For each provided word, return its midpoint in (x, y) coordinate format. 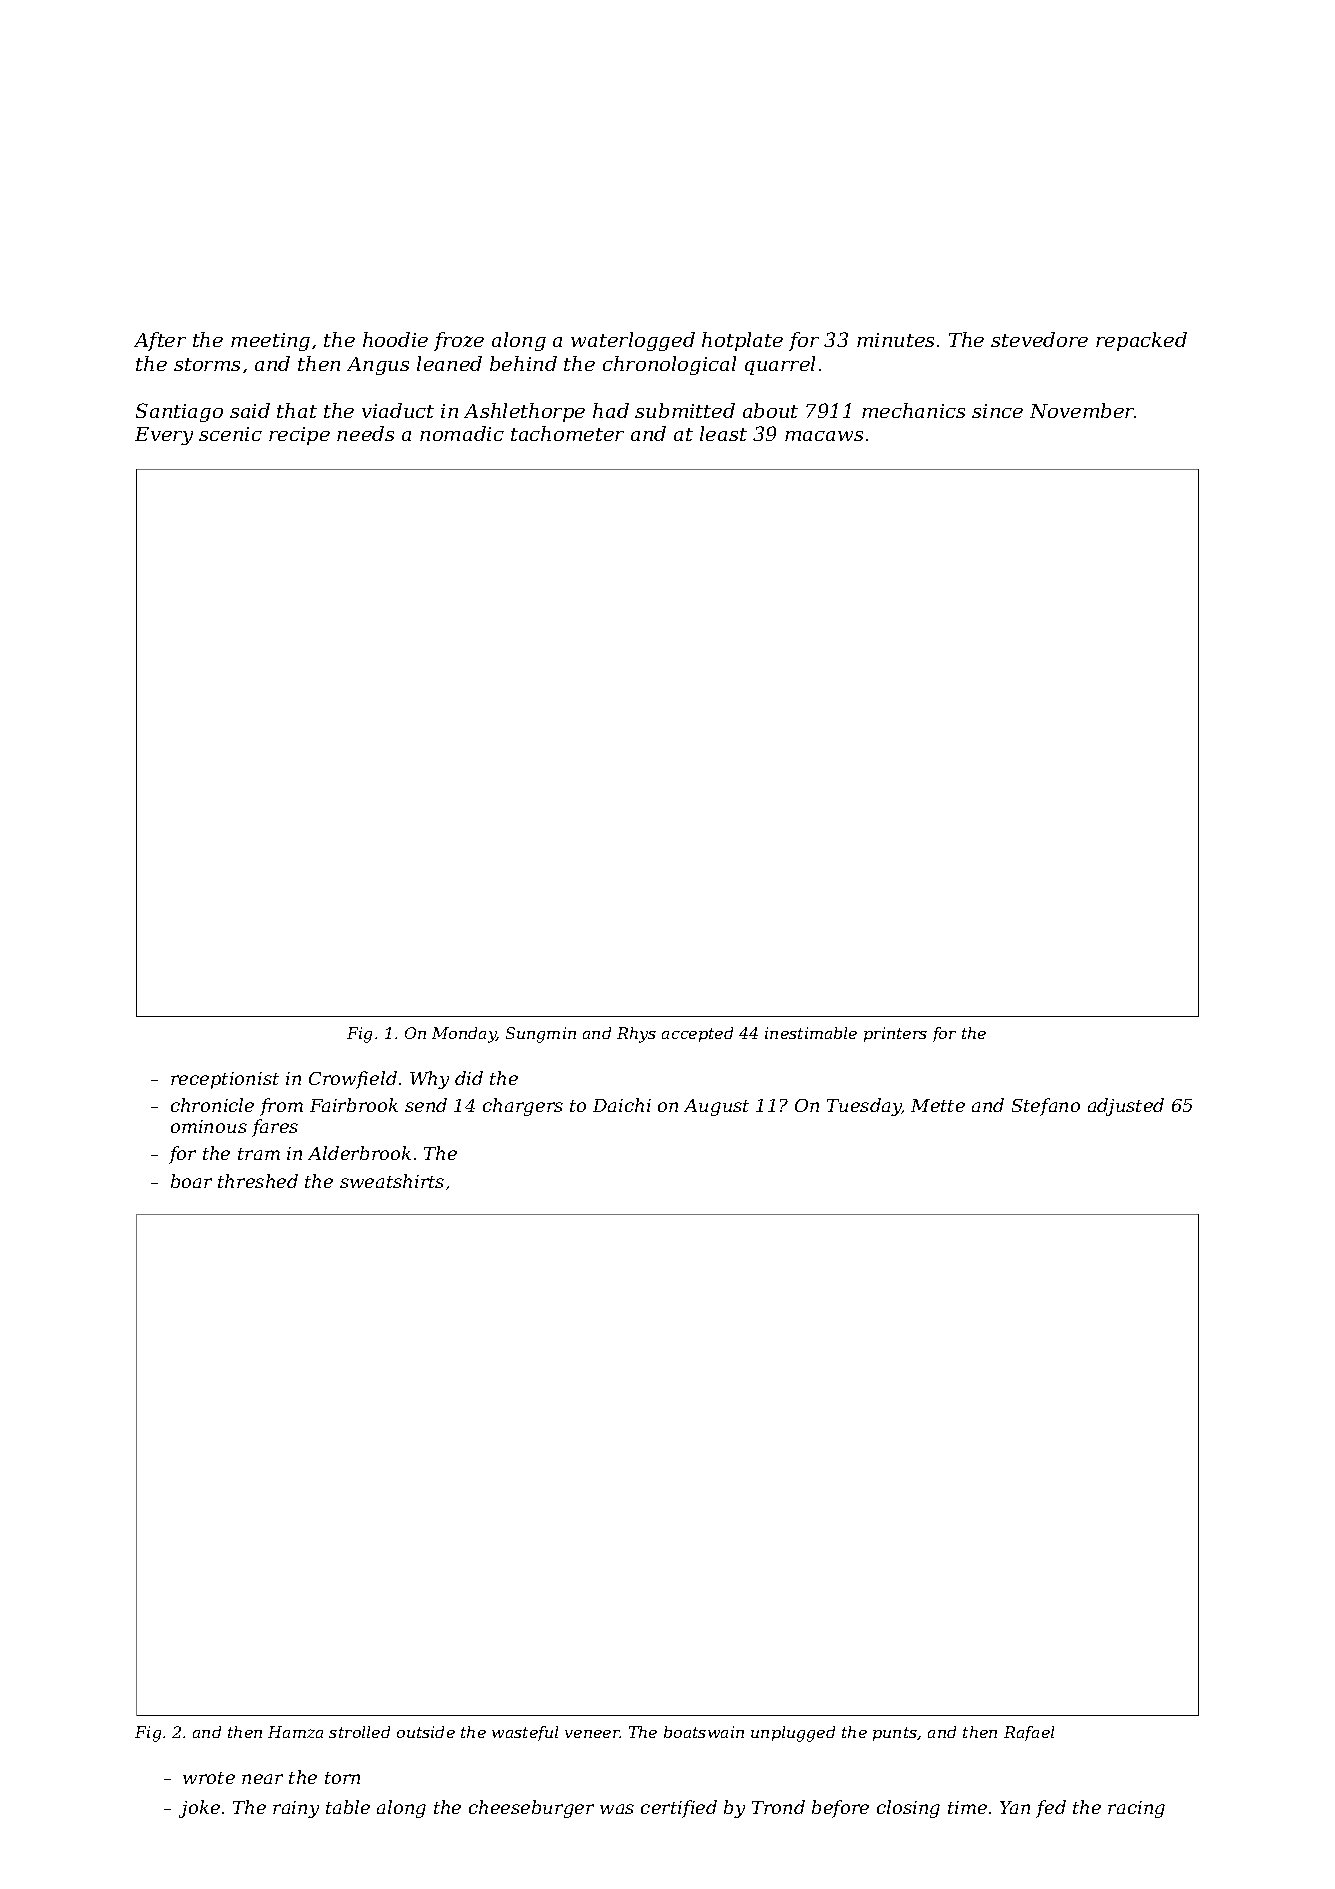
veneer (592, 1734)
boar (191, 1181)
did (469, 1078)
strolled (359, 1732)
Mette (938, 1105)
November (1082, 410)
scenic (230, 434)
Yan (1015, 1807)
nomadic (462, 433)
